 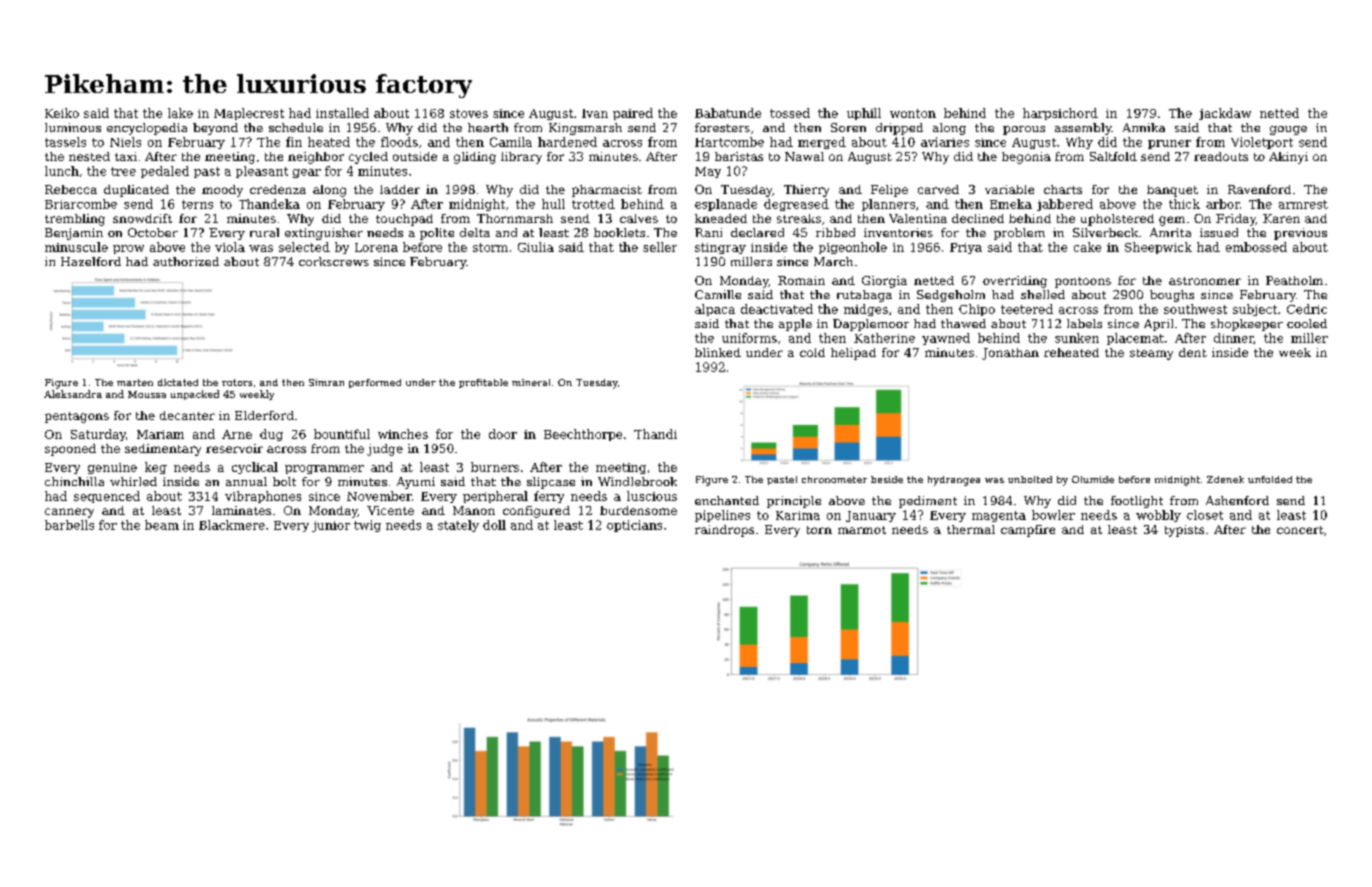 What do you see at coordinates (1093, 479) in the page?
I see `Olumide` at bounding box center [1093, 479].
